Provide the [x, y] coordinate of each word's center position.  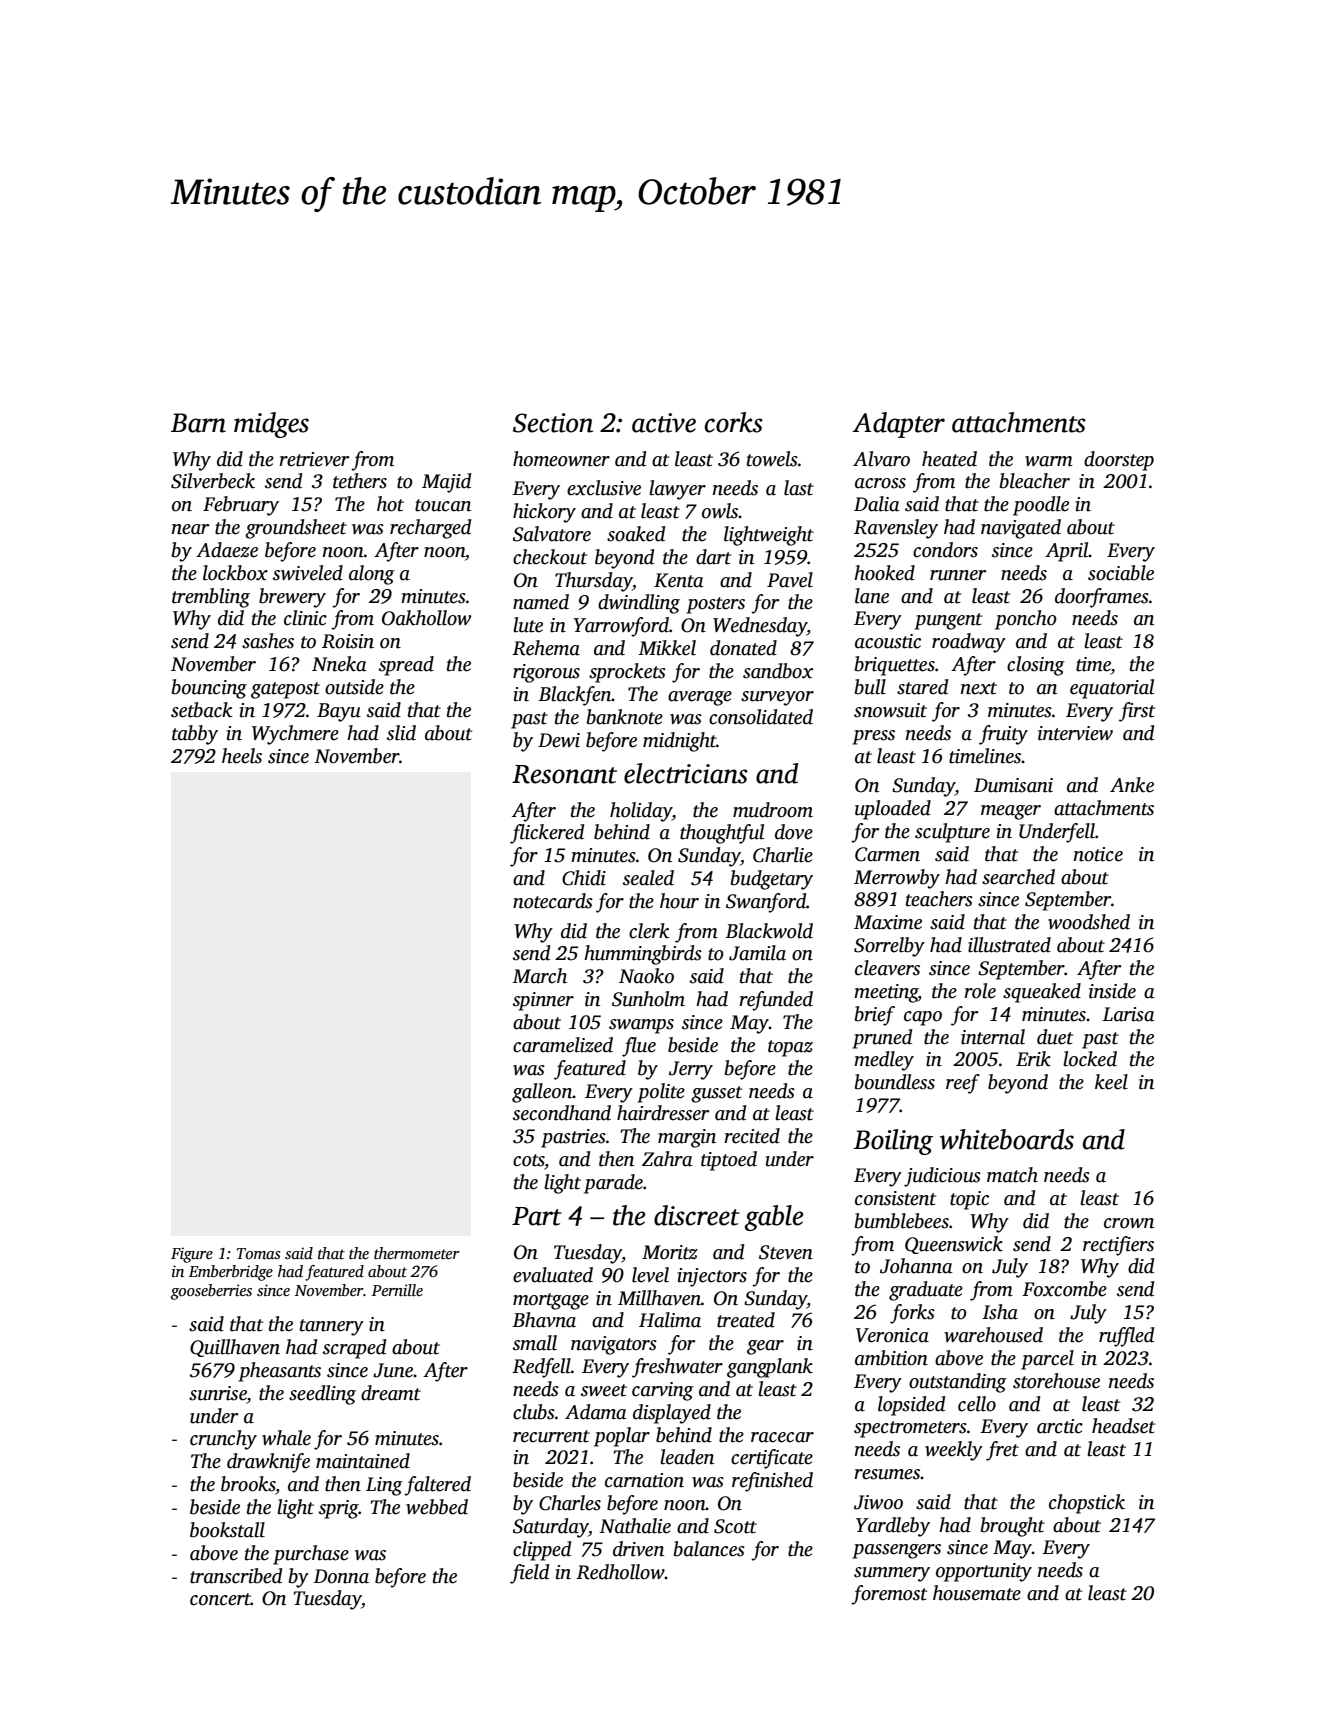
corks [734, 422]
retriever [314, 459]
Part [537, 1216]
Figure [192, 1255]
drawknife [268, 1463]
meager [1011, 812]
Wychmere [295, 735]
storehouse [1056, 1381]
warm [1049, 461]
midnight [680, 742]
